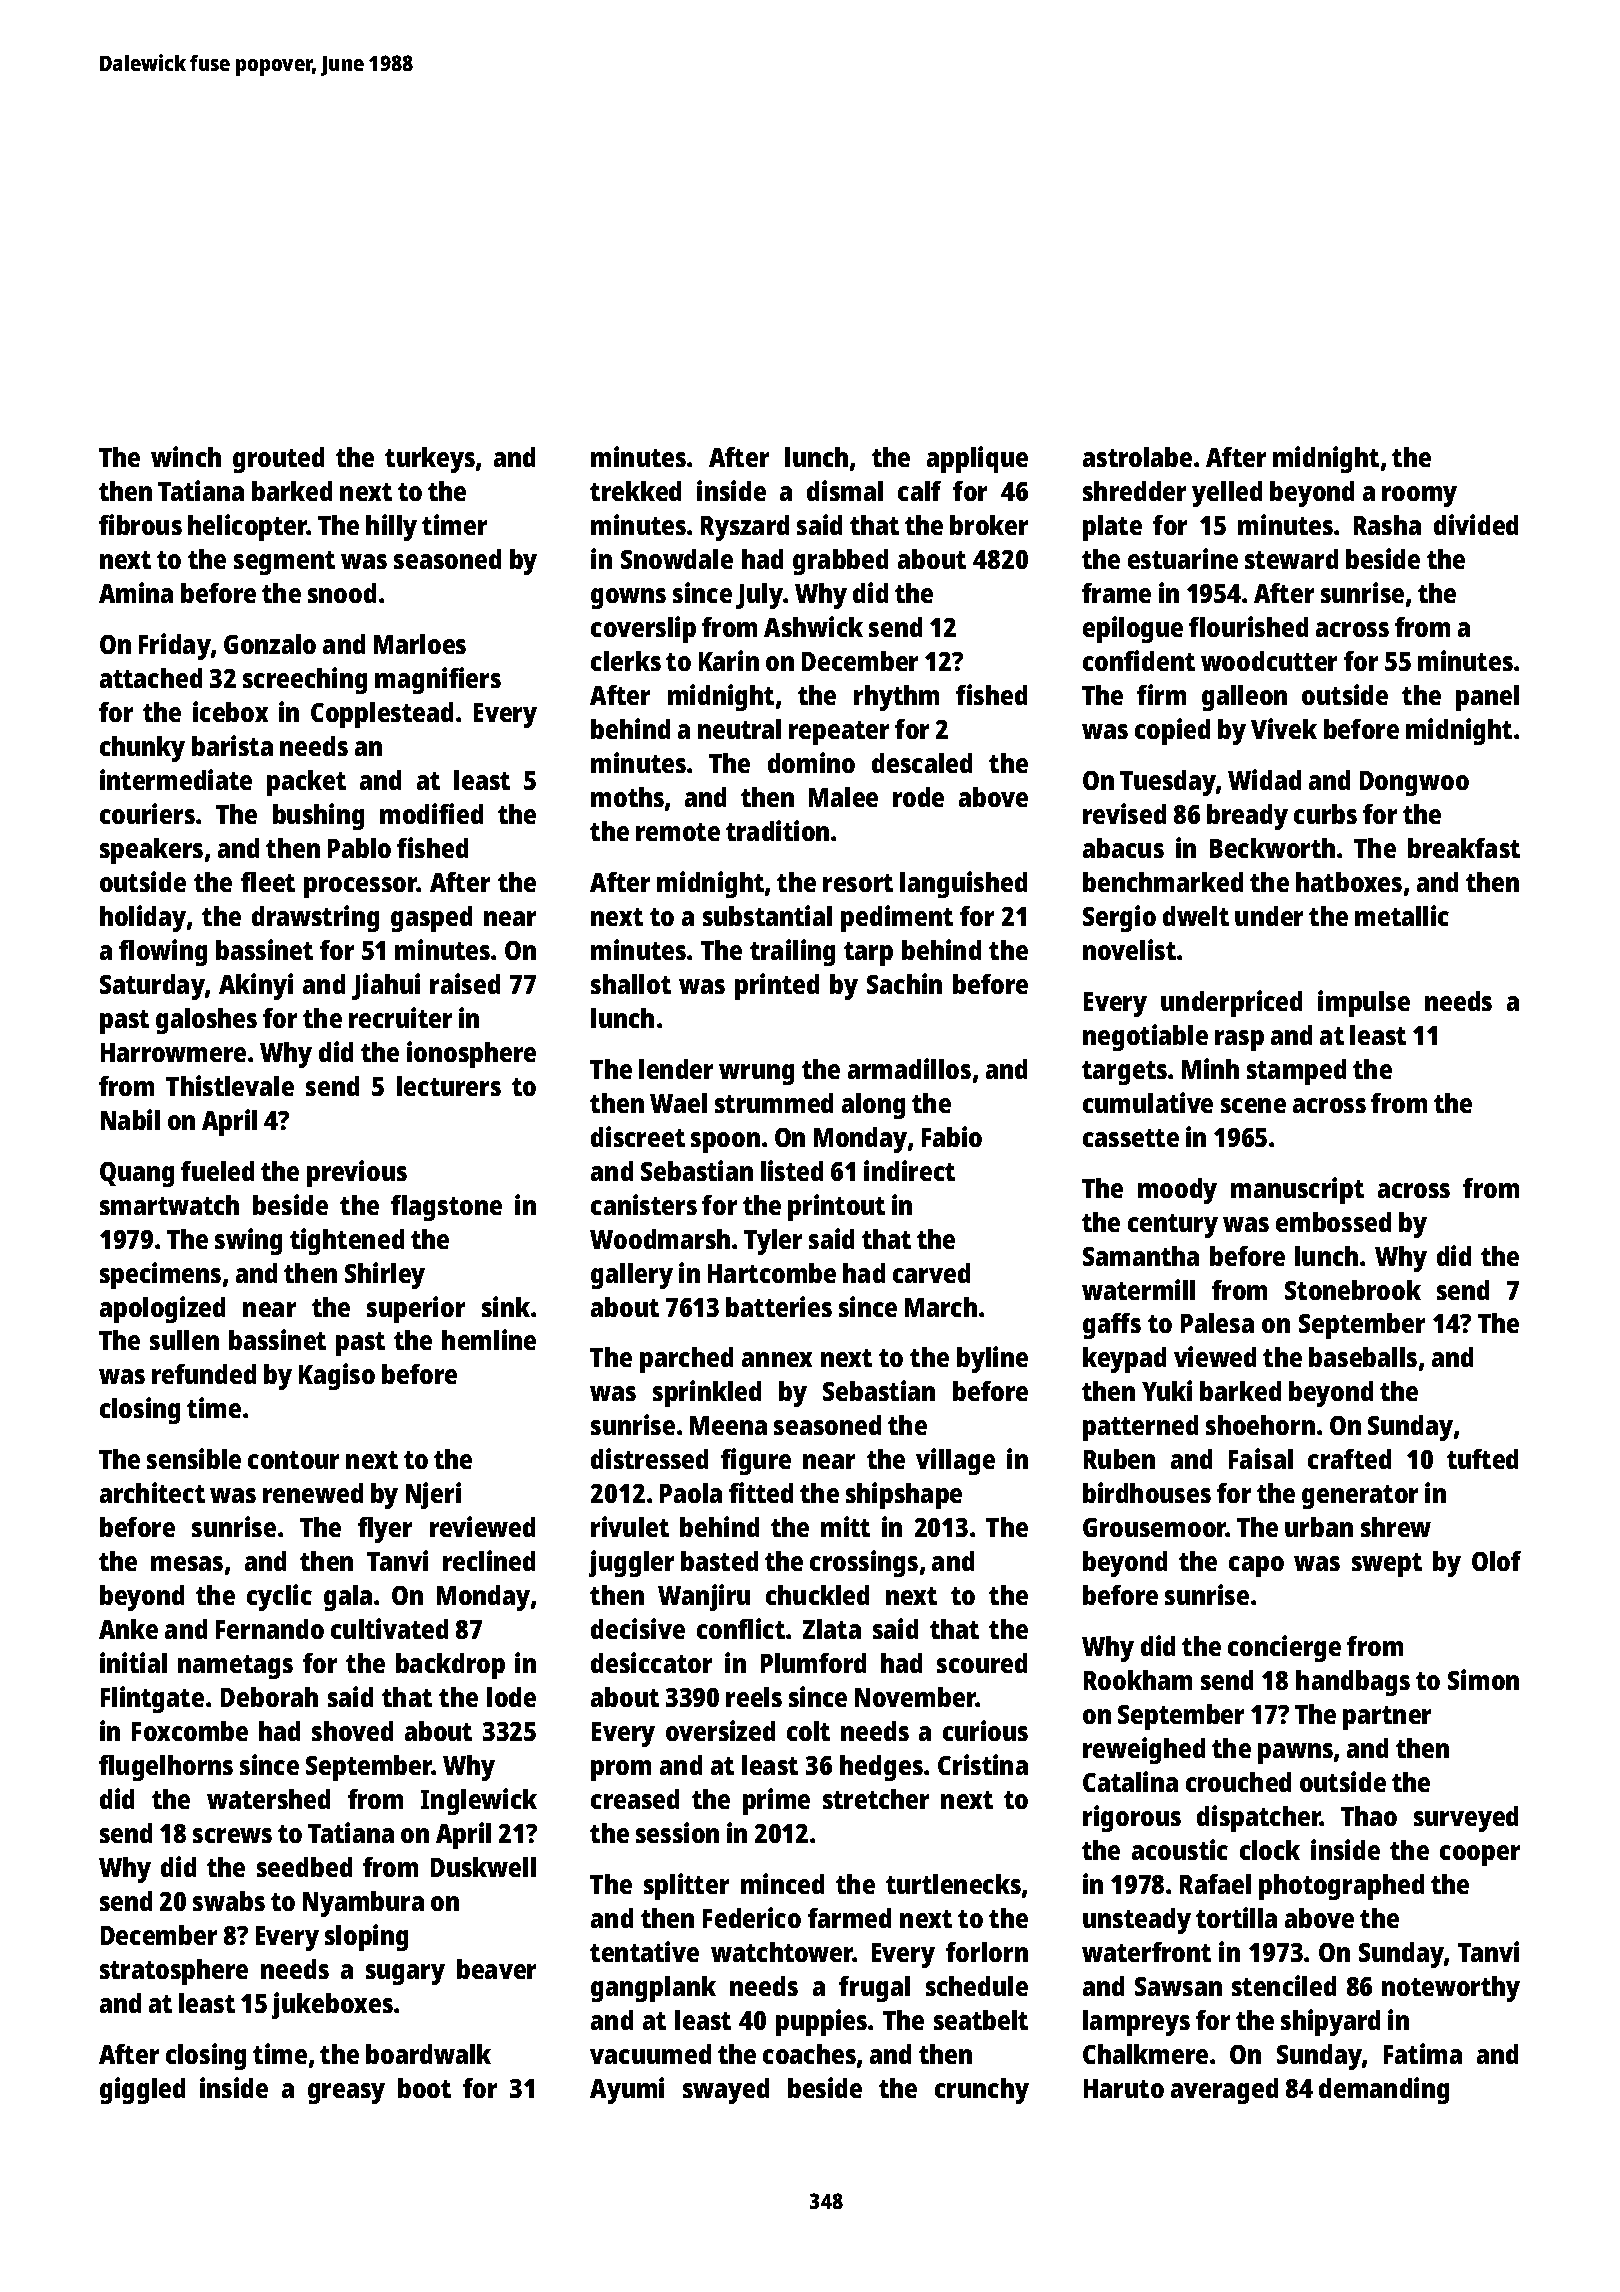 This document has width=1620, height=2292. I want to click on Zlata, so click(832, 1629).
